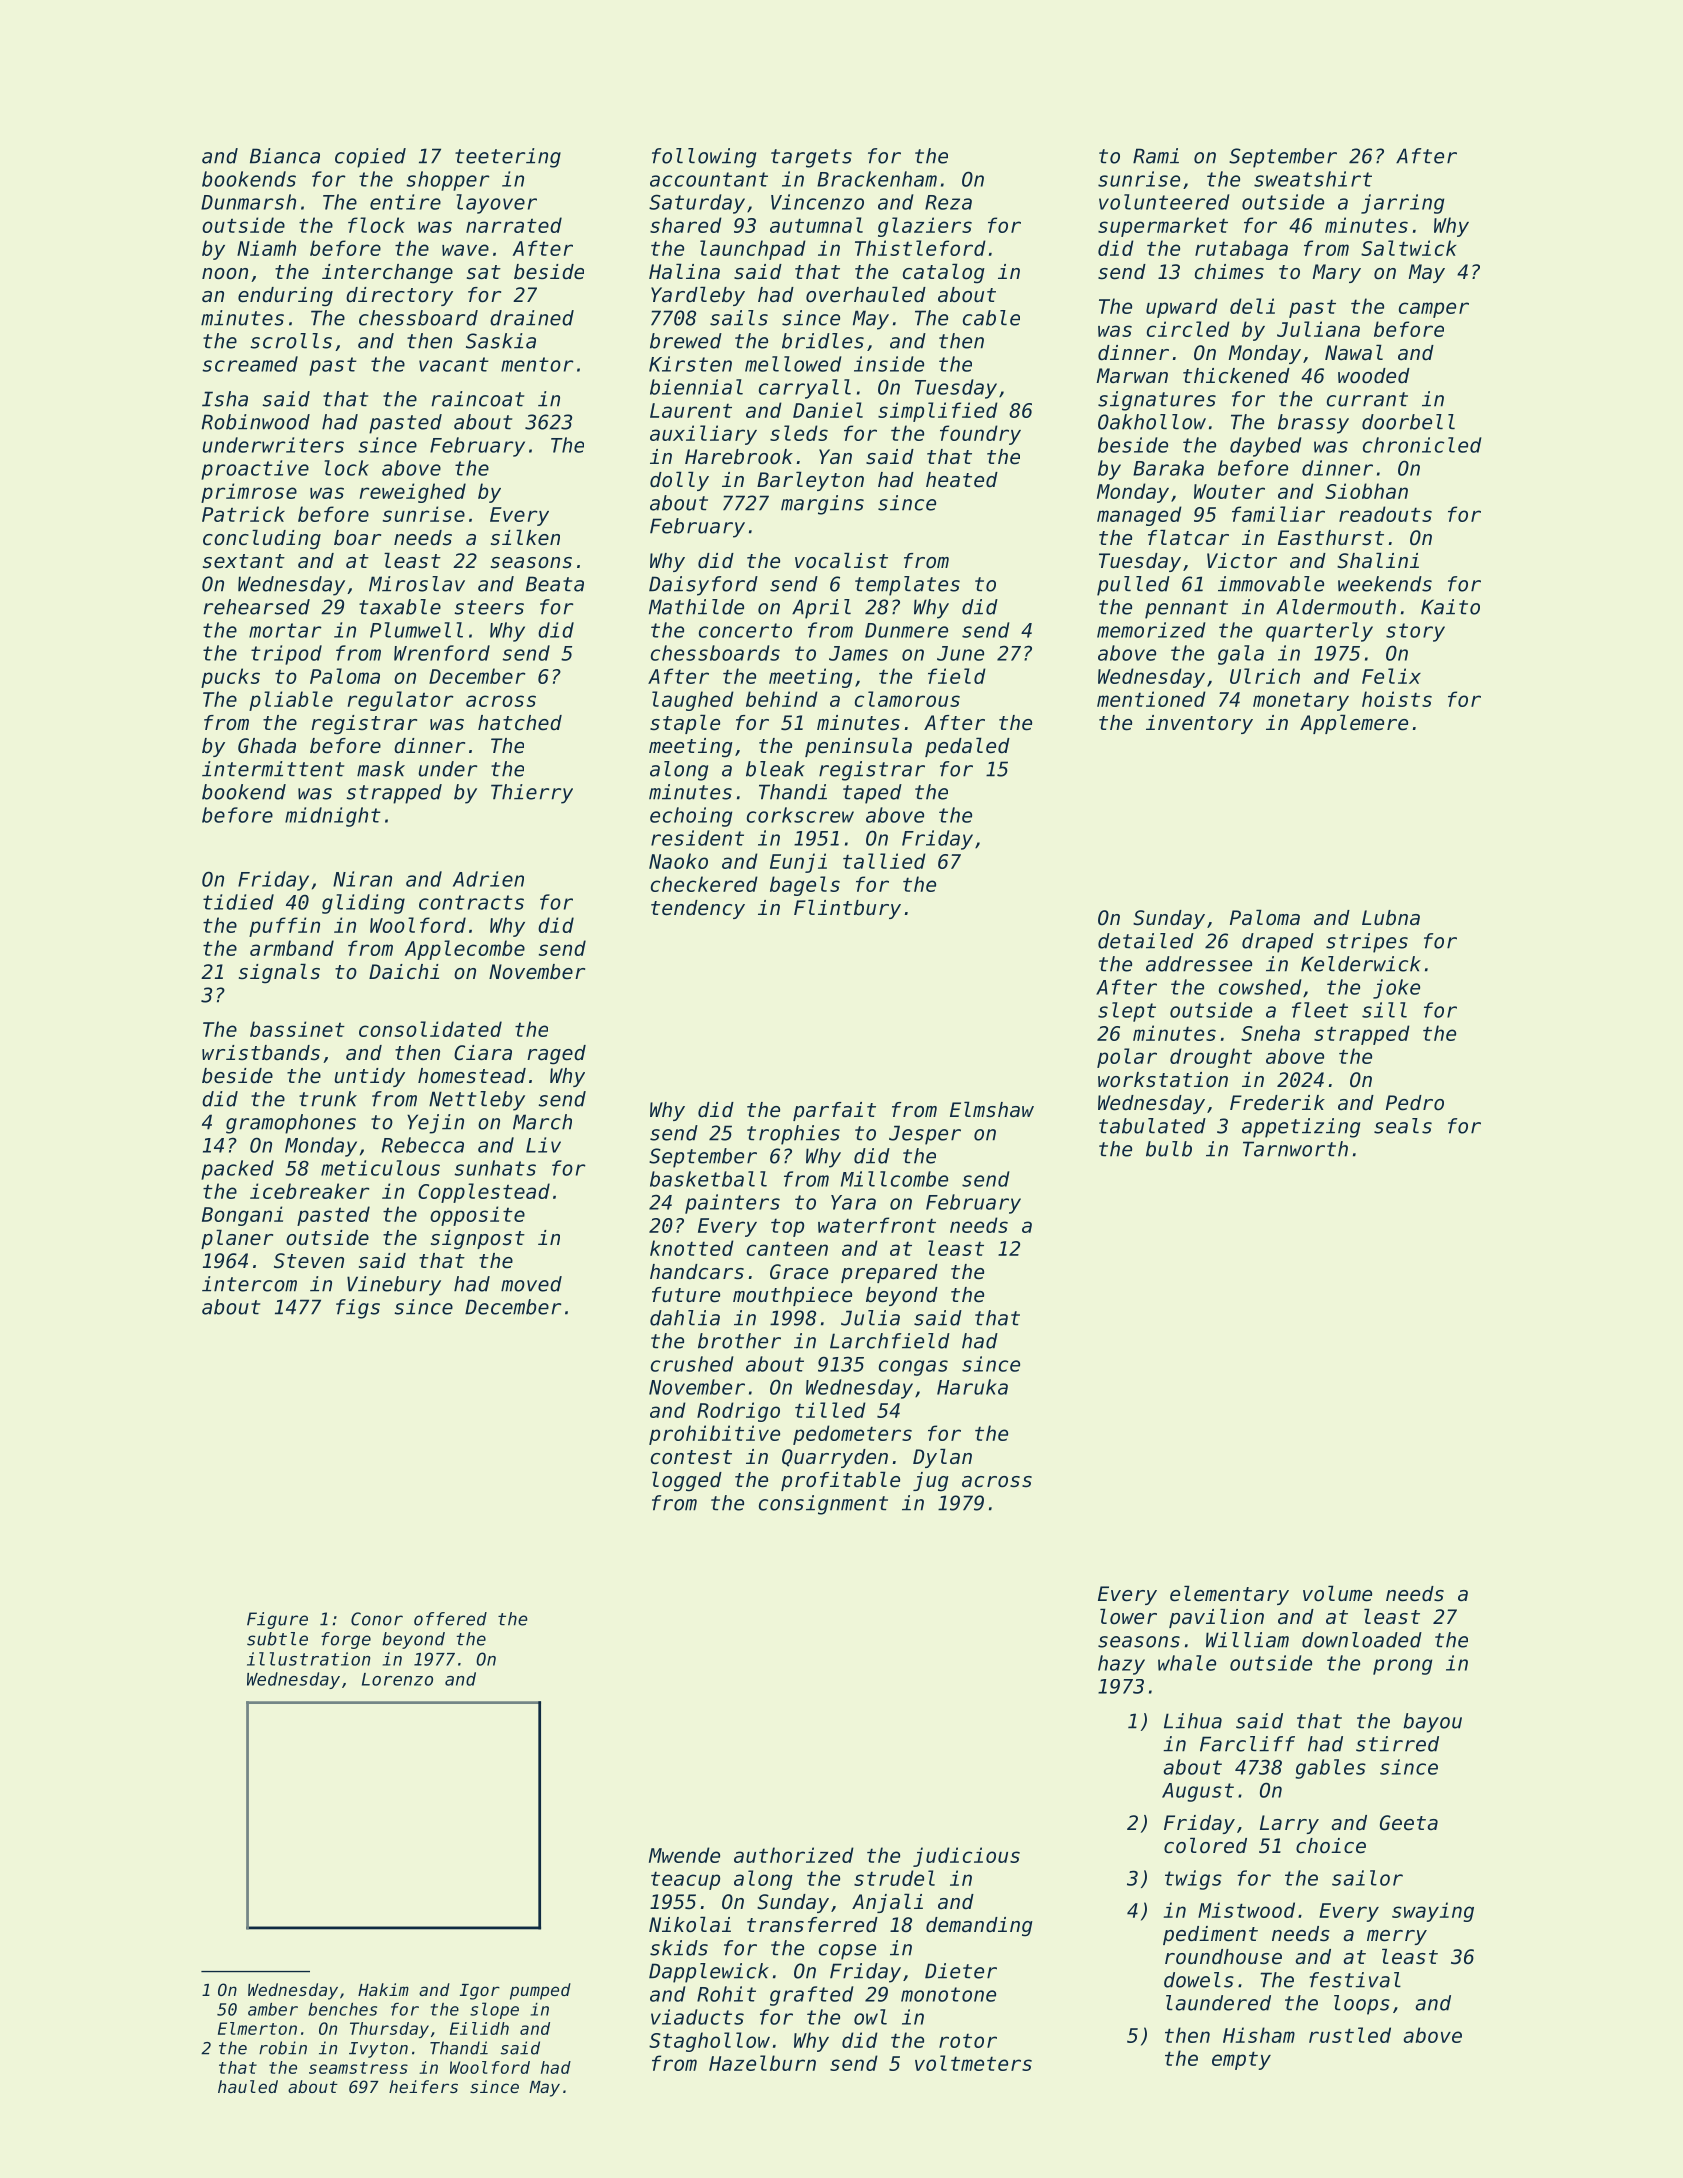 The image size is (1683, 2178). Describe the element at coordinates (1313, 179) in the screenshot. I see `sweatshirt` at that location.
